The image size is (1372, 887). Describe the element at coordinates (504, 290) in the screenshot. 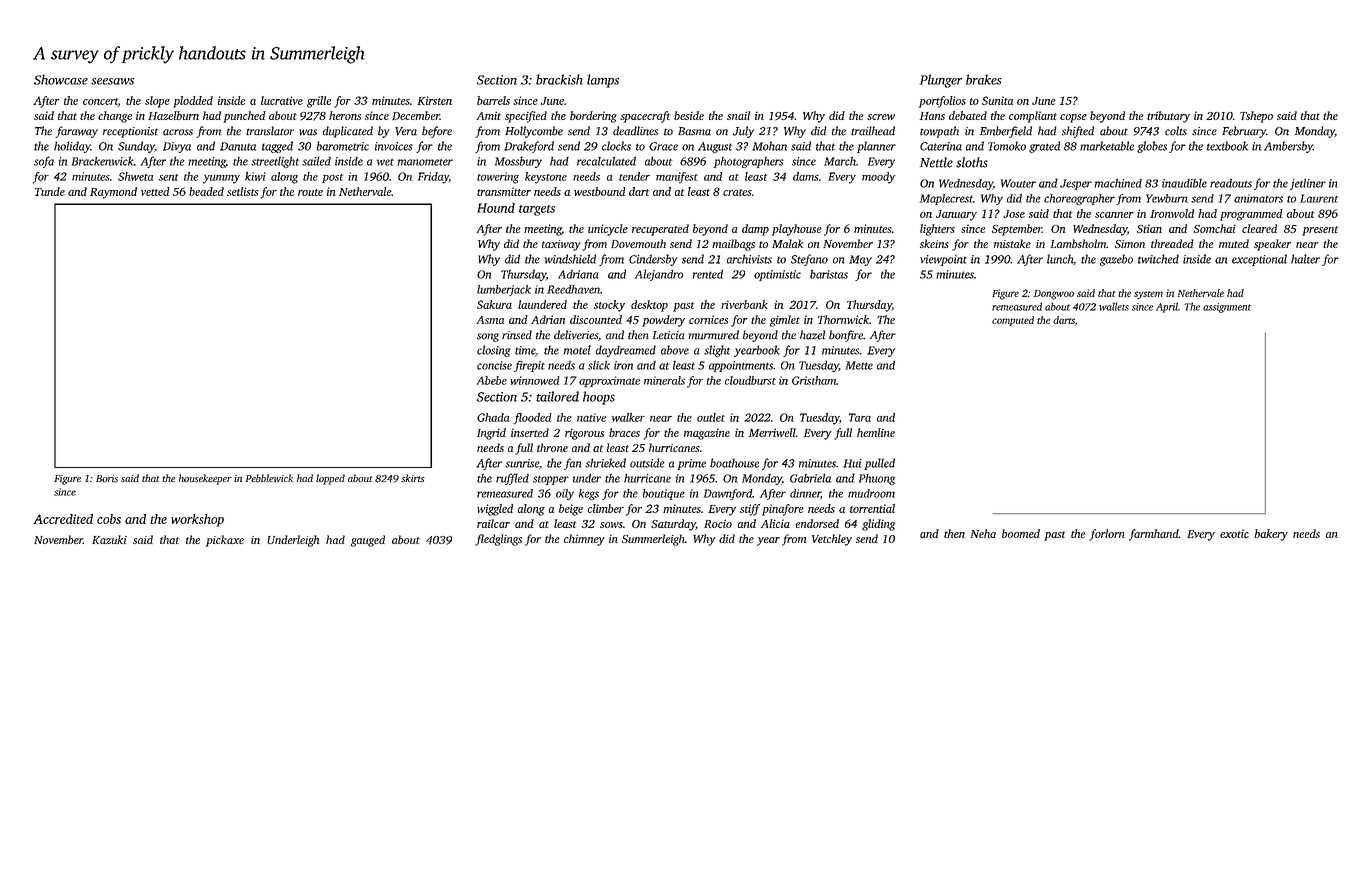

I see `lumberjack` at that location.
